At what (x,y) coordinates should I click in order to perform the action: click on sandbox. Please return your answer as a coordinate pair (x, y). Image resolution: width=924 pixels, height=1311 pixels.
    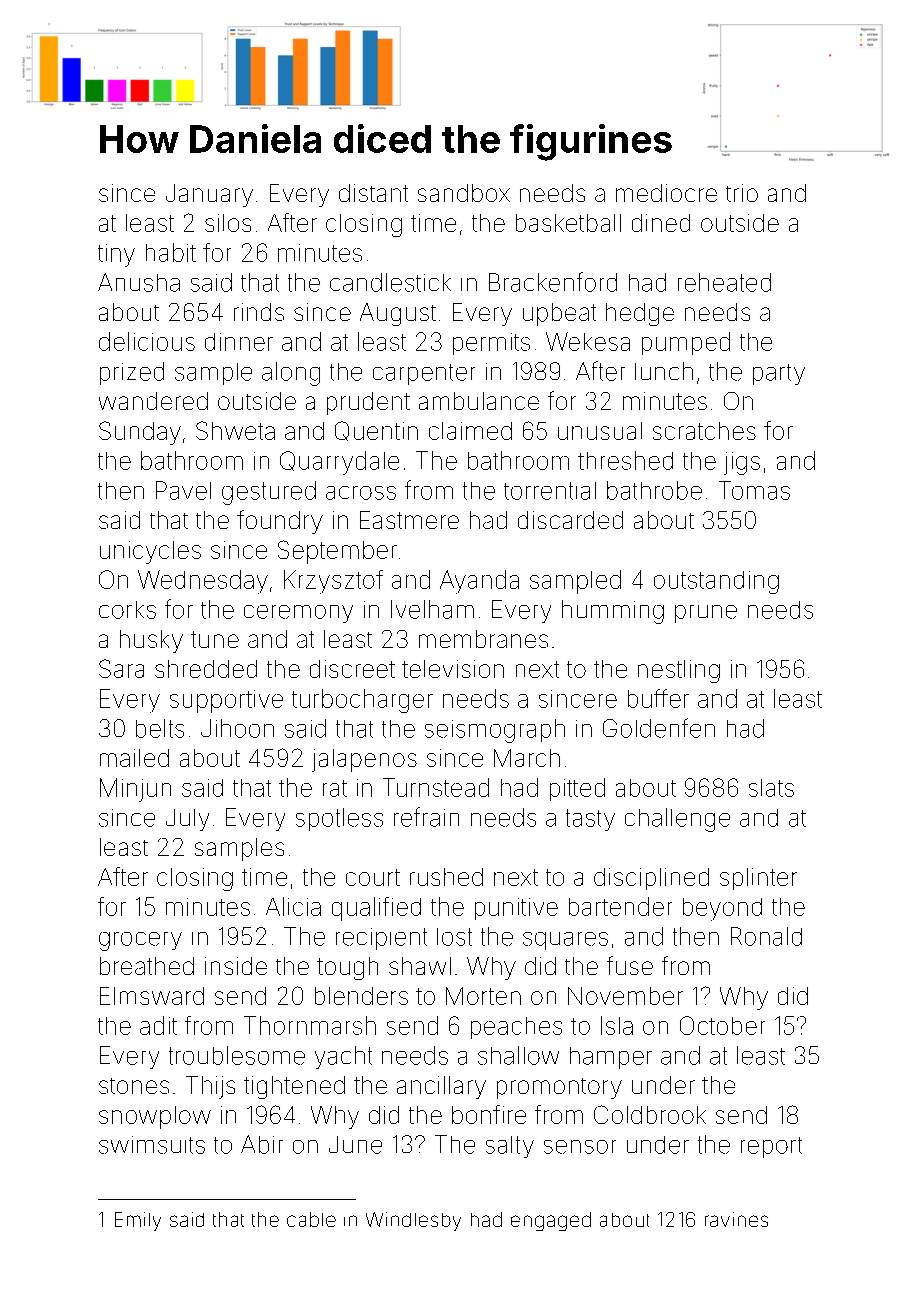
    Looking at the image, I should click on (464, 193).
